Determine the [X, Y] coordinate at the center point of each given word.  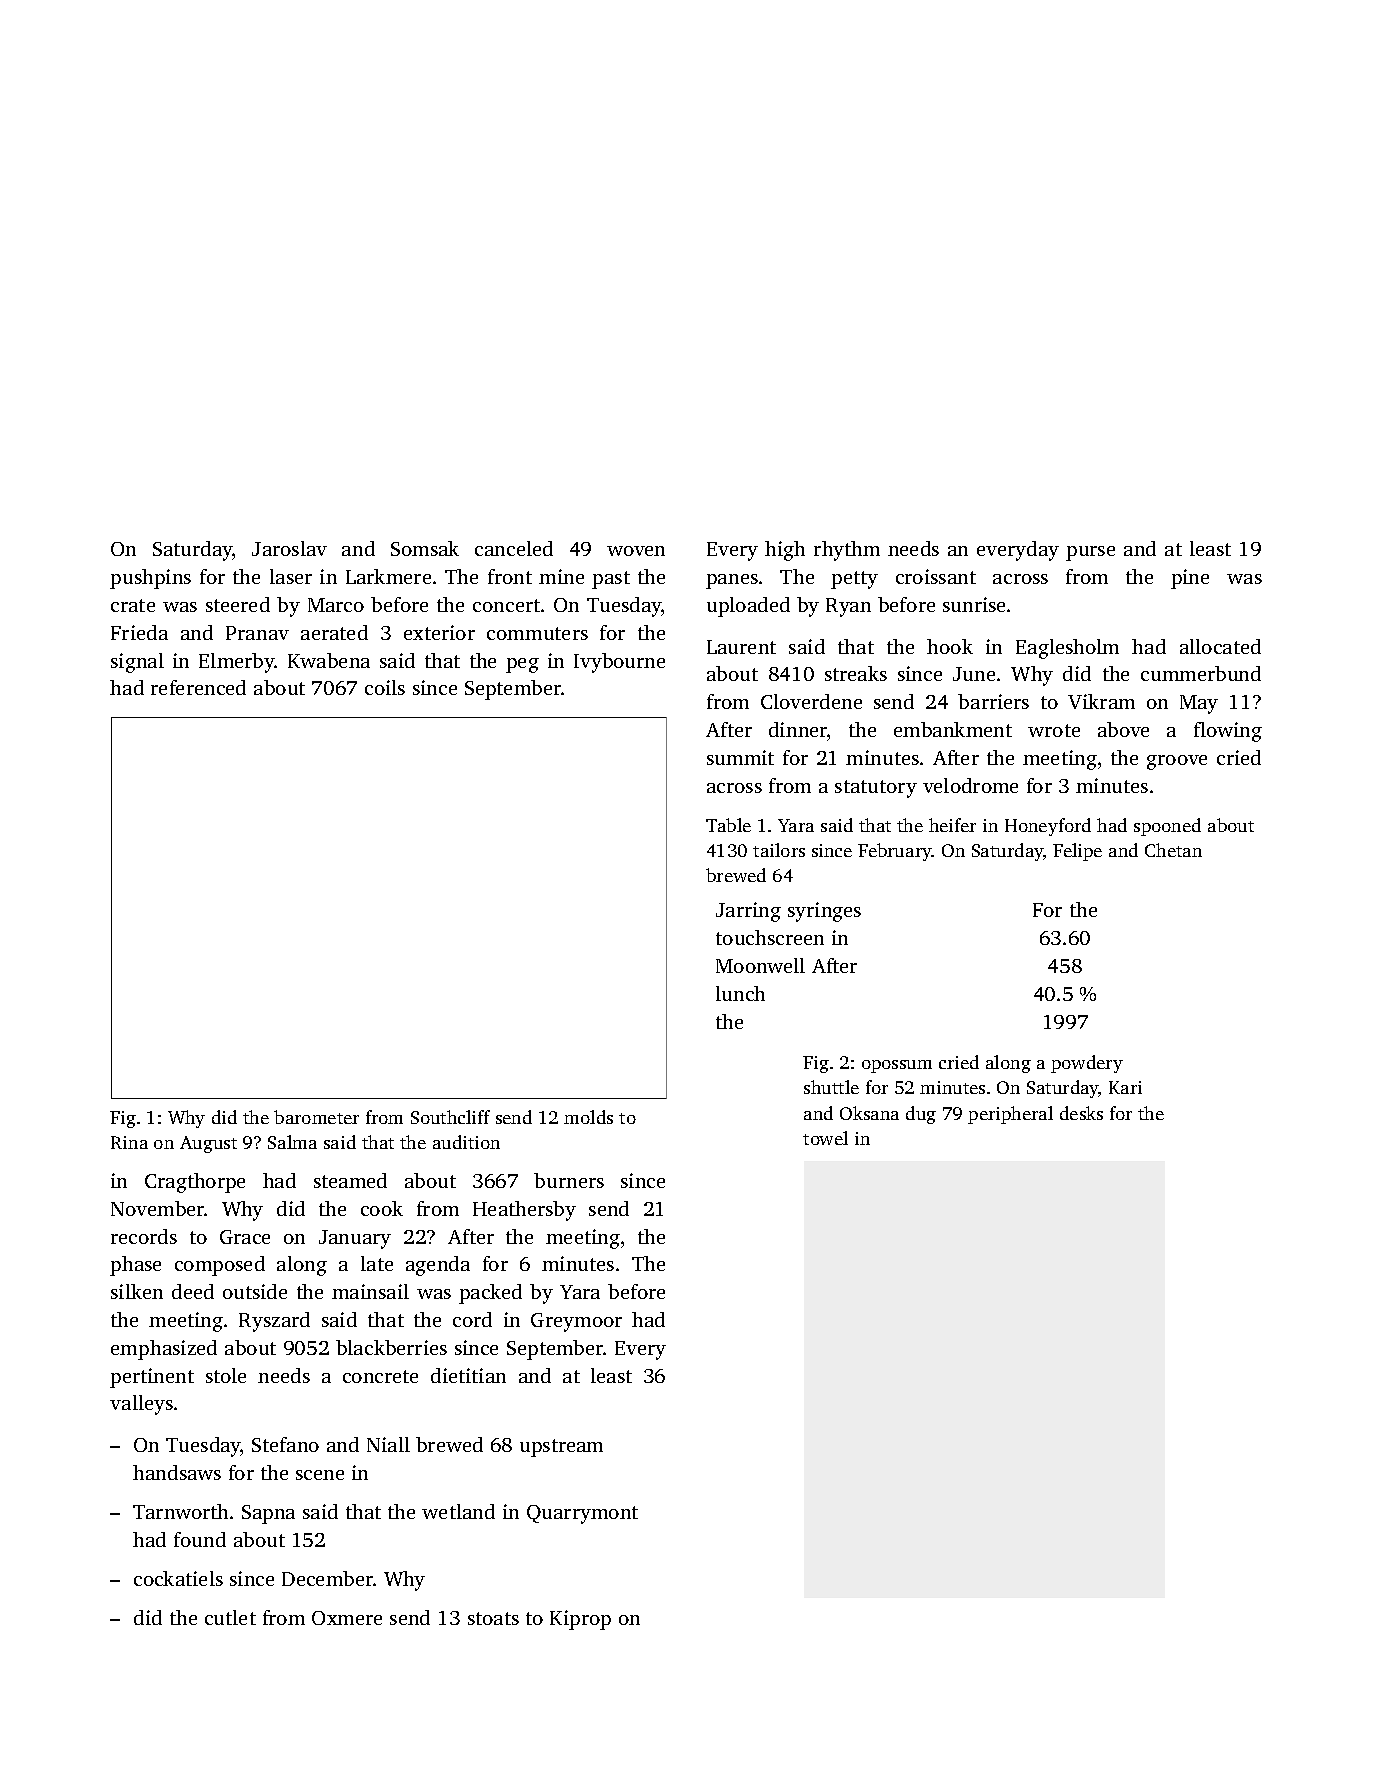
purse [1090, 553]
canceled [514, 548]
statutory [876, 789]
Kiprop [580, 1620]
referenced [198, 687]
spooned [1167, 827]
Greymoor [576, 1322]
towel [825, 1138]
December [327, 1578]
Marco [336, 605]
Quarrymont [582, 1514]
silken [137, 1291]
